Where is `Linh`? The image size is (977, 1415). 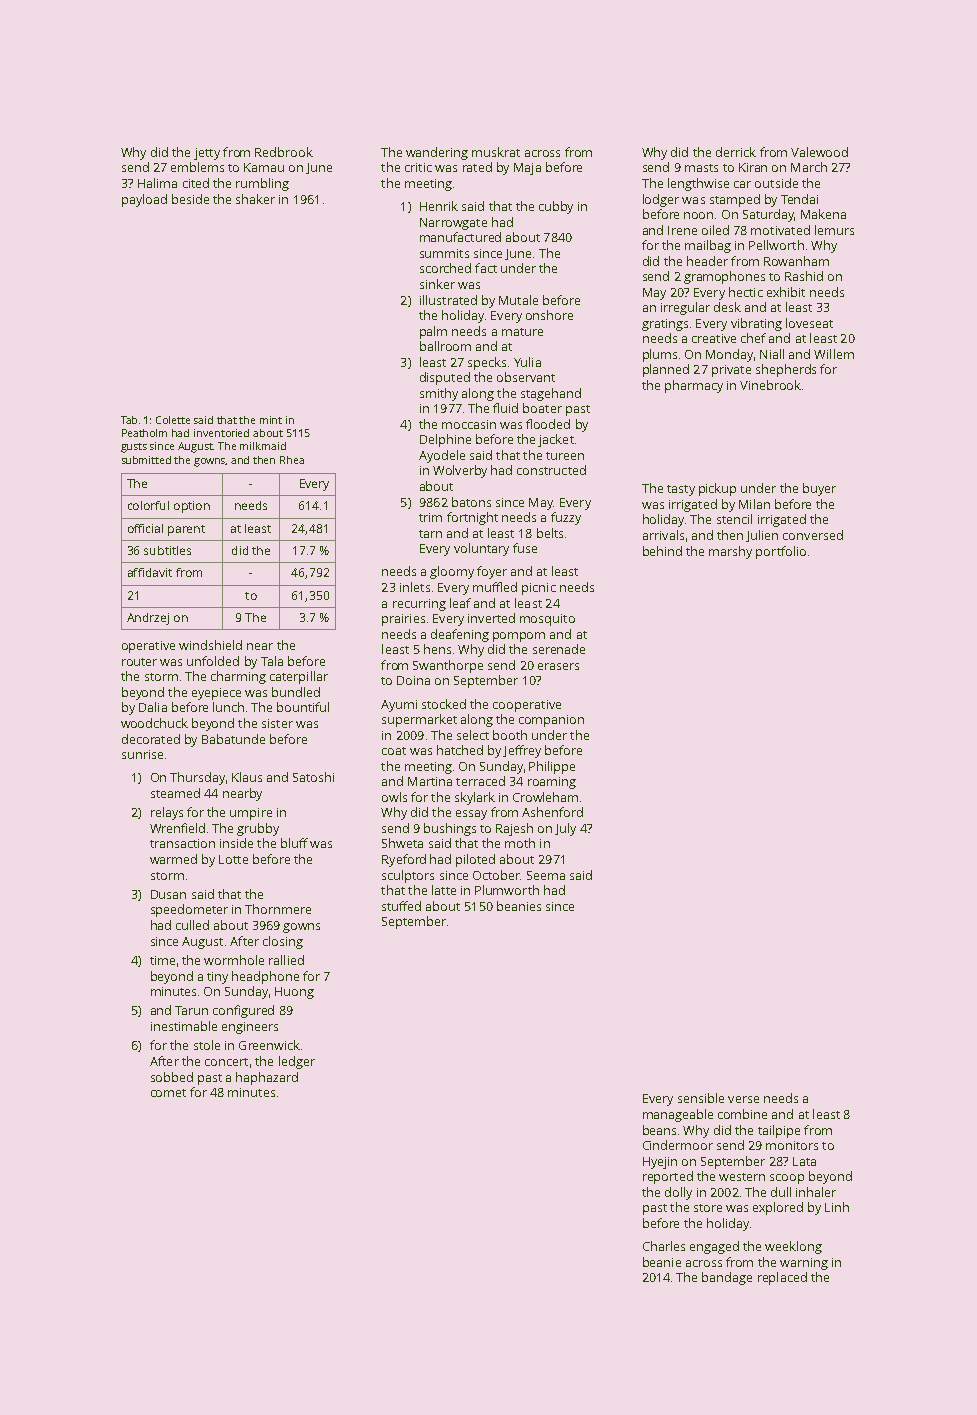 Linh is located at coordinates (837, 1207).
